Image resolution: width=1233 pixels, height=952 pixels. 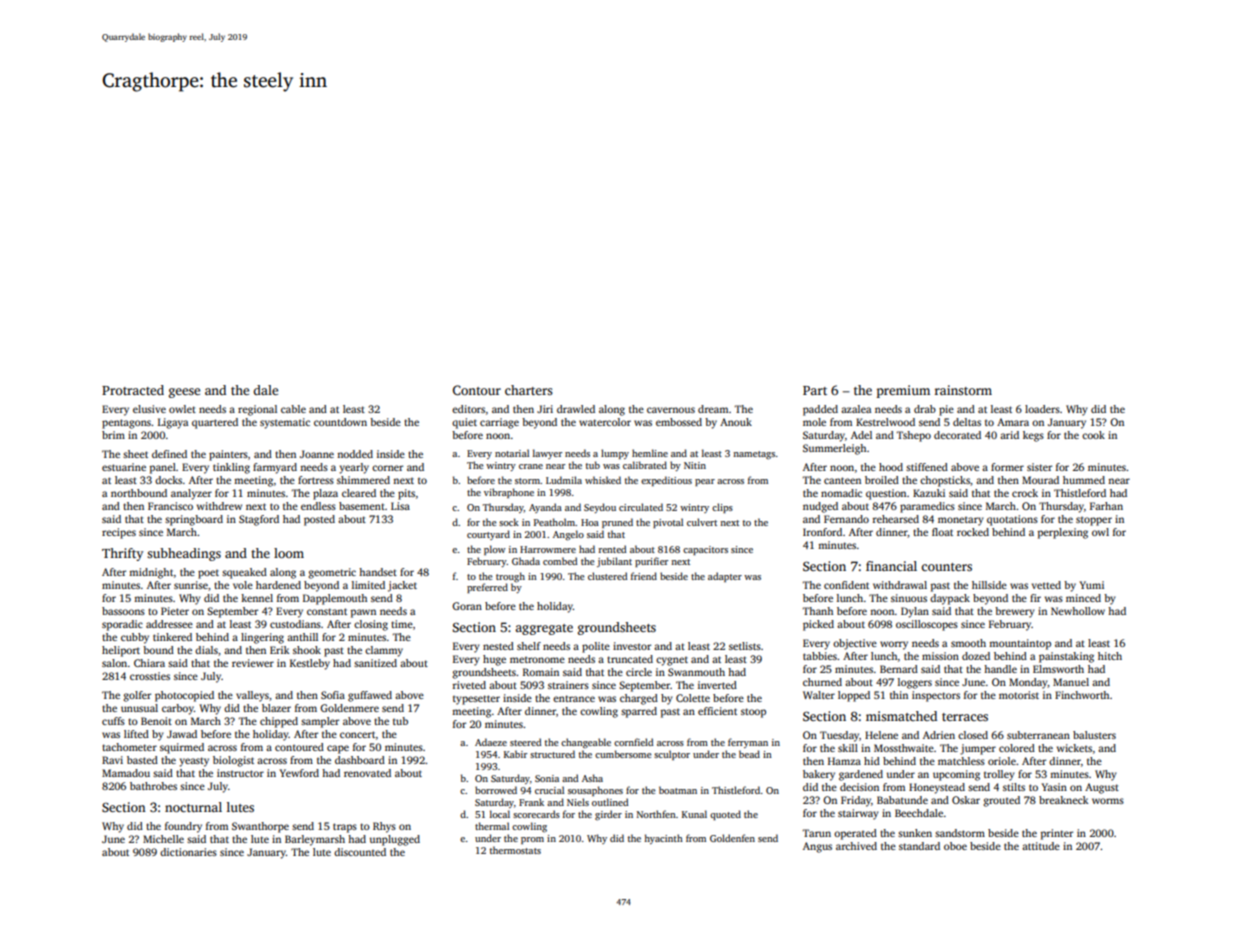 I want to click on confident, so click(x=846, y=585).
